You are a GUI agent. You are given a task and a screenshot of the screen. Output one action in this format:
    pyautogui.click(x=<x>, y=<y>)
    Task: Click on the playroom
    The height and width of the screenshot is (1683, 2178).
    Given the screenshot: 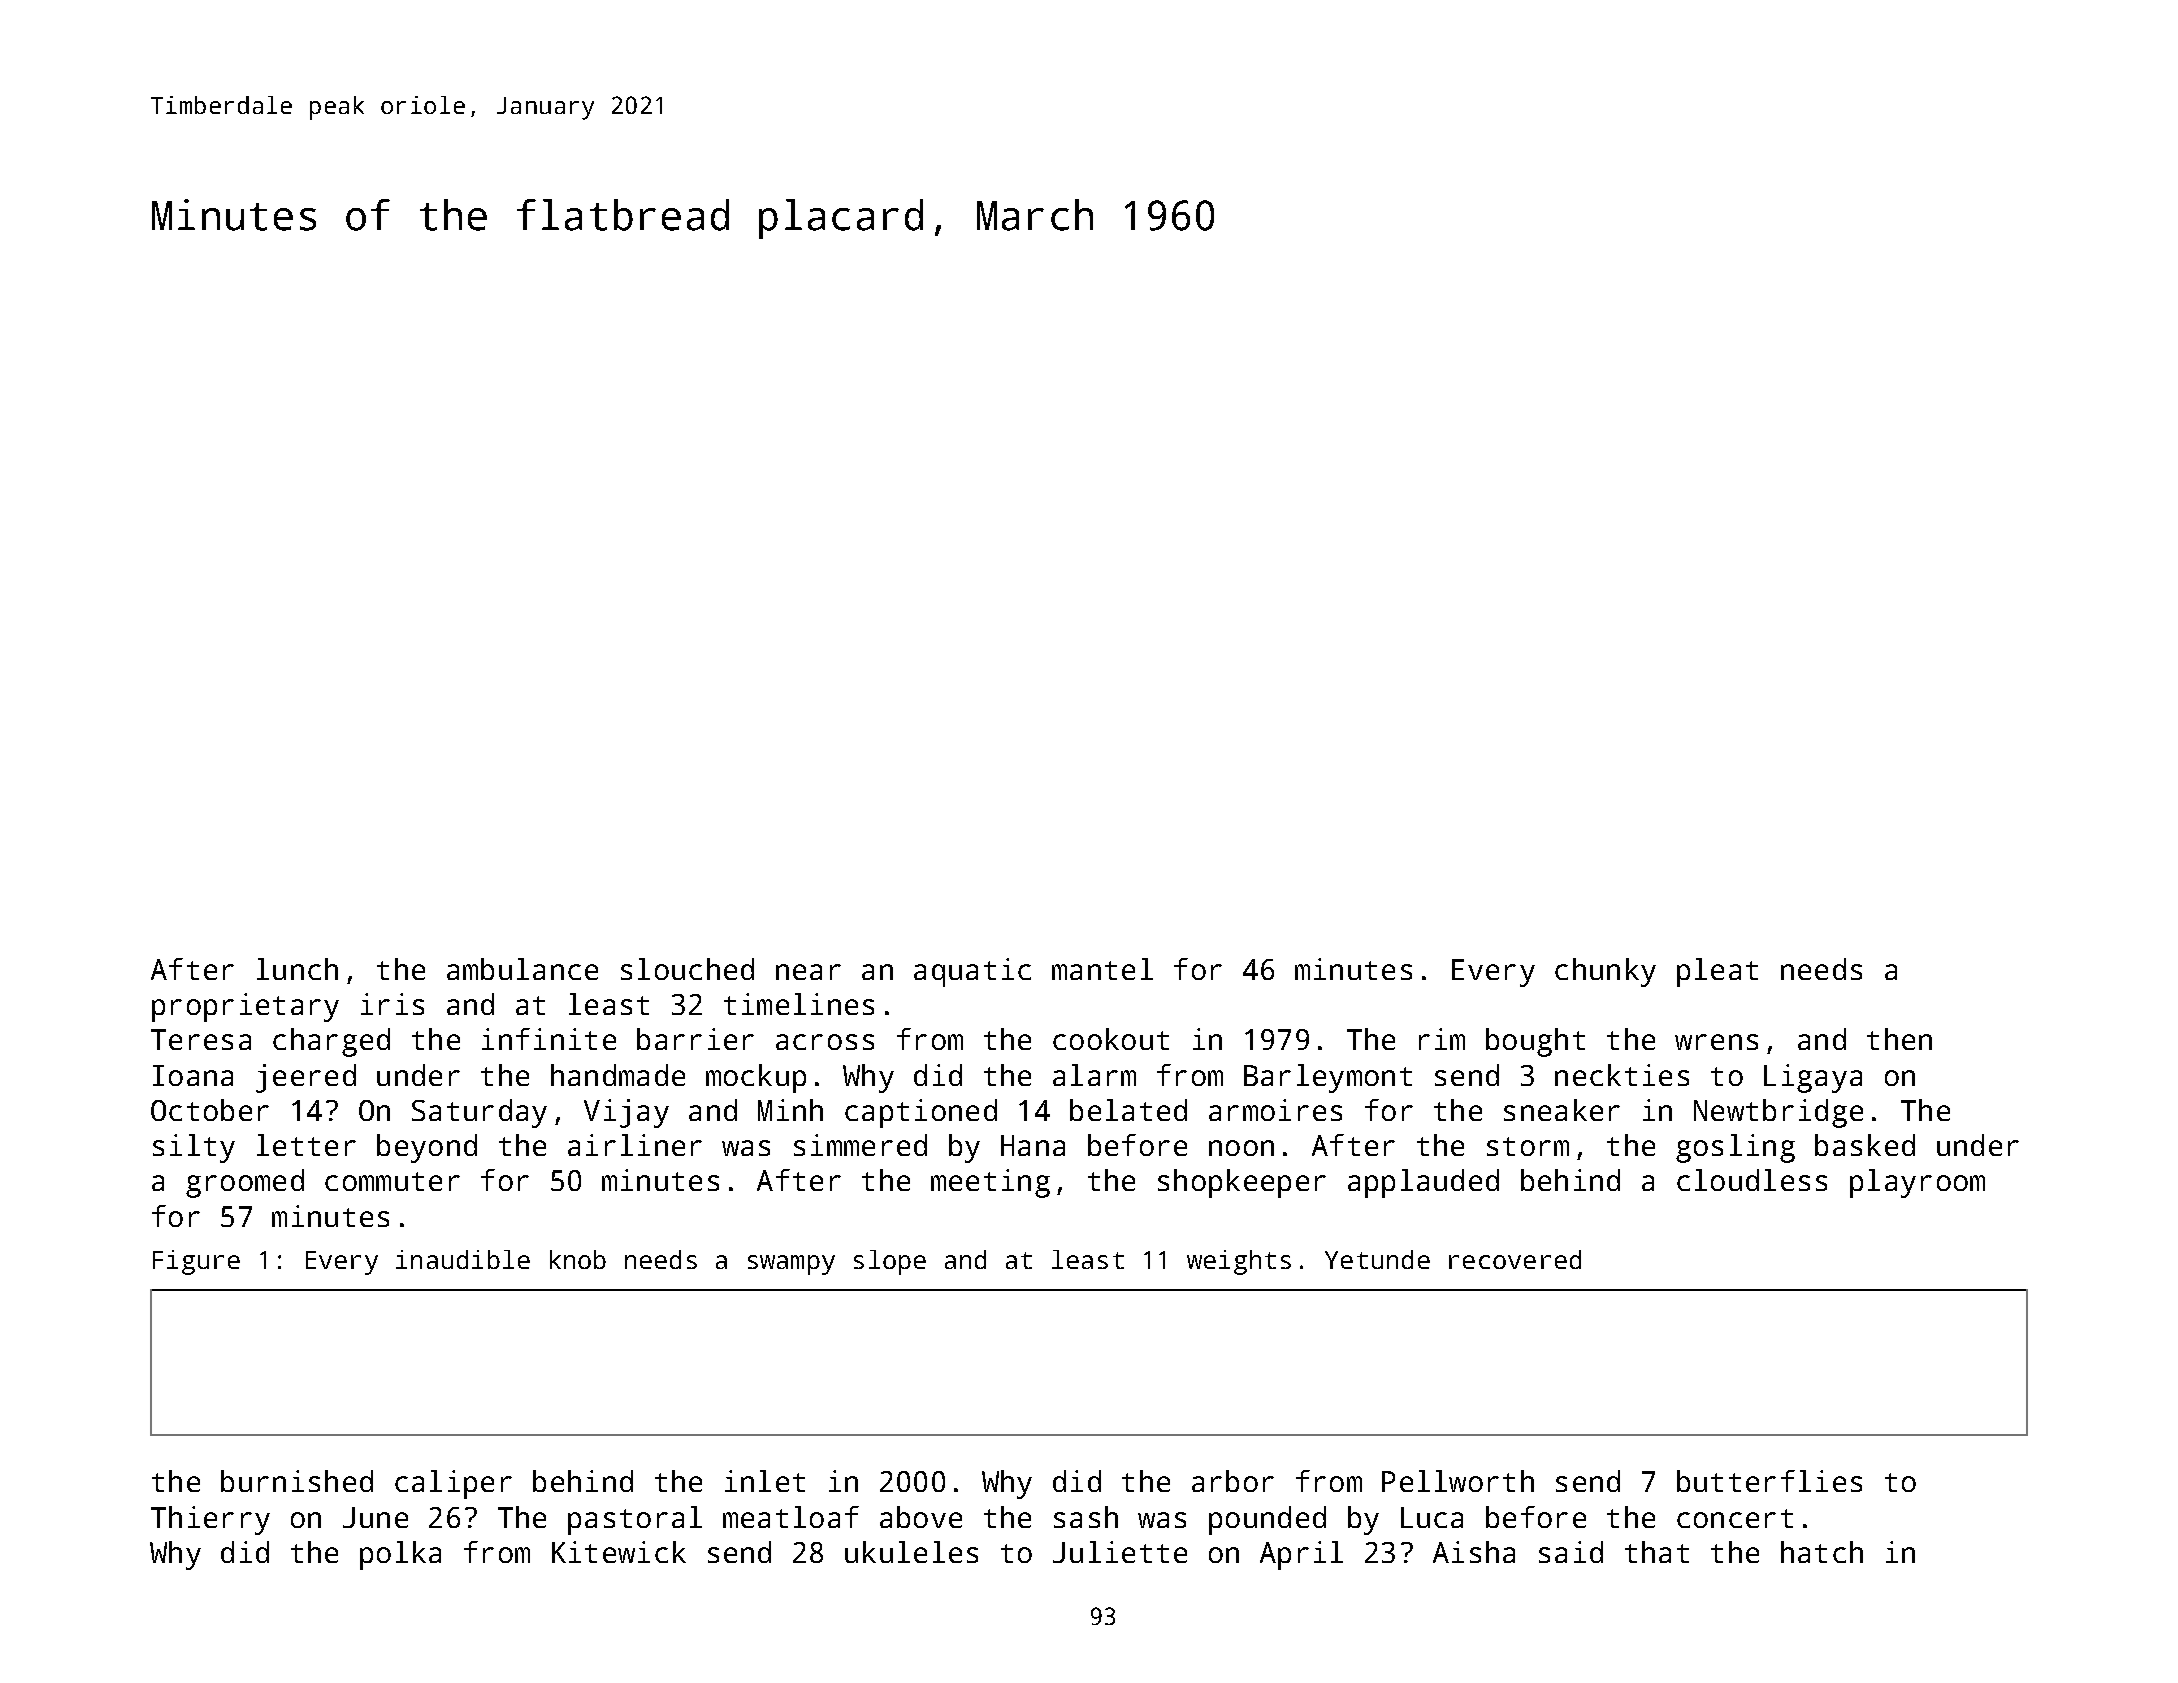 What is the action you would take?
    pyautogui.click(x=1917, y=1183)
